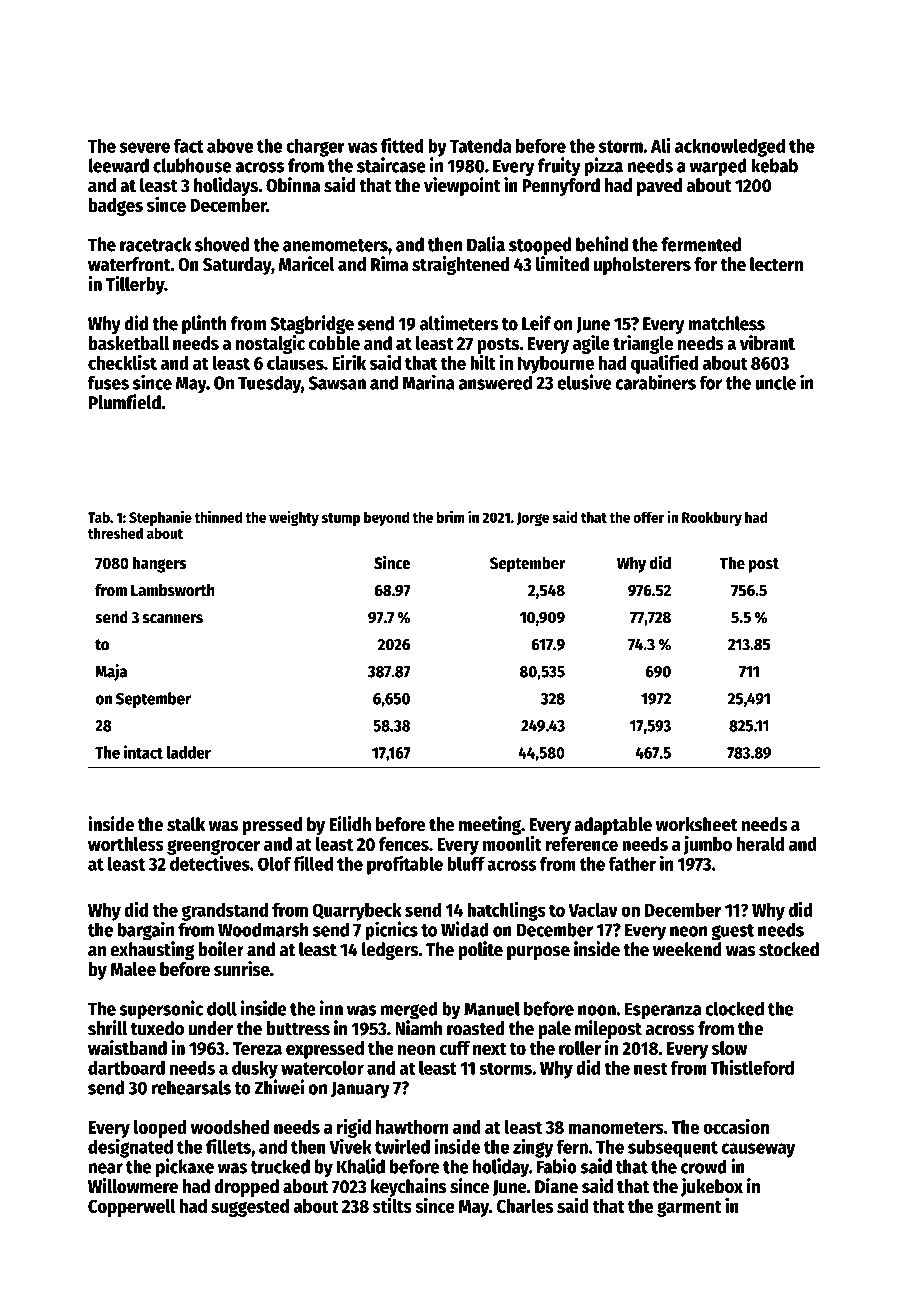  Describe the element at coordinates (250, 1208) in the document. I see `suggested` at that location.
